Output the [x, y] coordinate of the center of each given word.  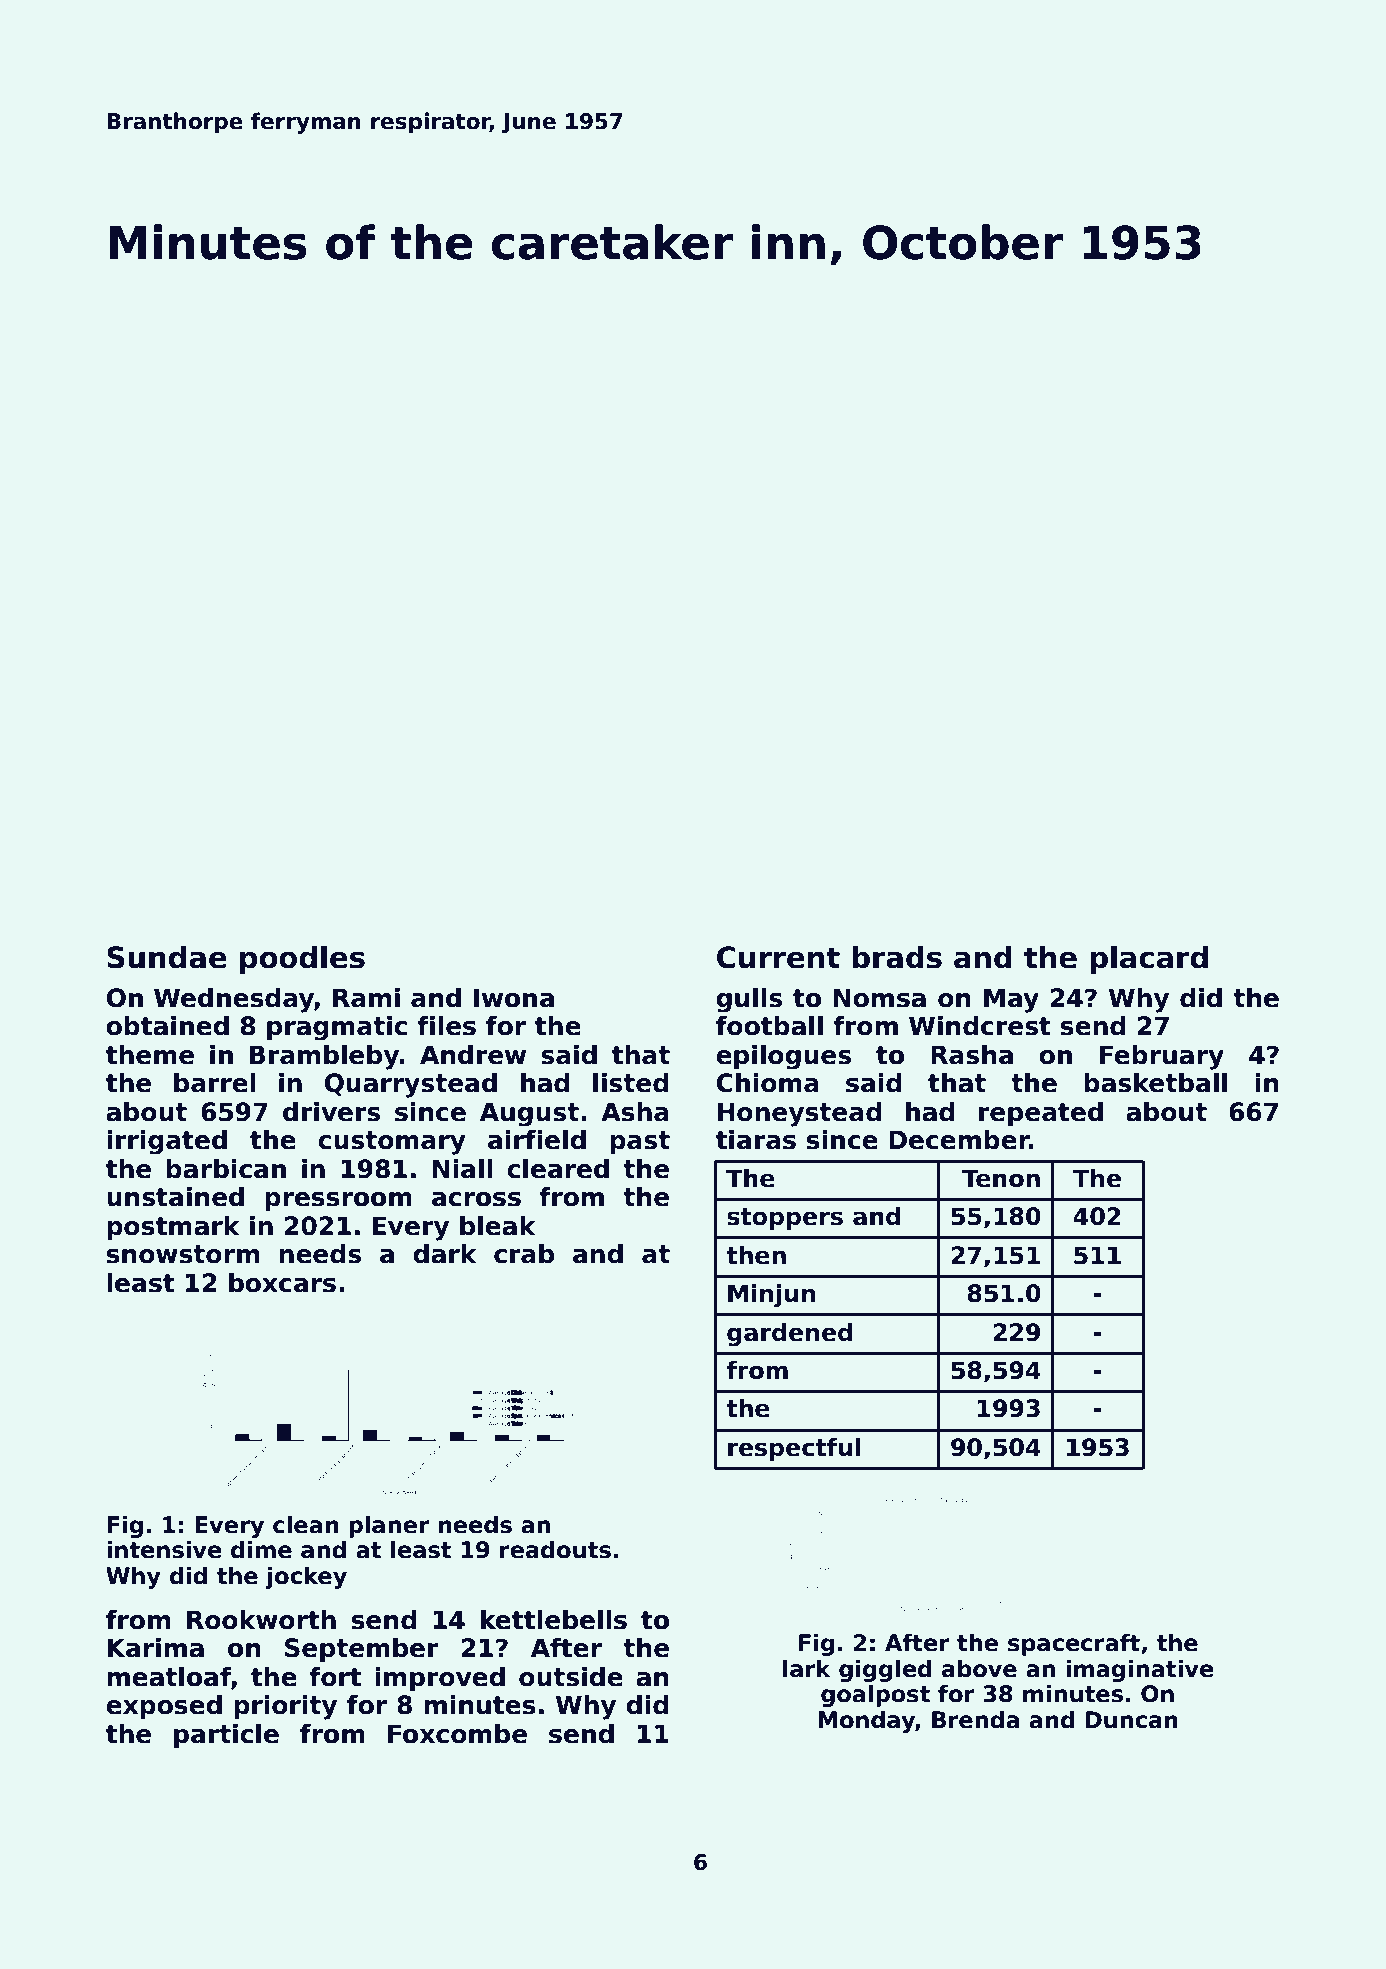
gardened [789, 1334]
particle [226, 1736]
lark [807, 1668]
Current [778, 957]
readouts [555, 1549]
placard [1149, 960]
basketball [1155, 1083]
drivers [331, 1112]
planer [389, 1526]
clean [306, 1524]
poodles [302, 960]
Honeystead [799, 1114]
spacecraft [1074, 1644]
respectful [794, 1449]
